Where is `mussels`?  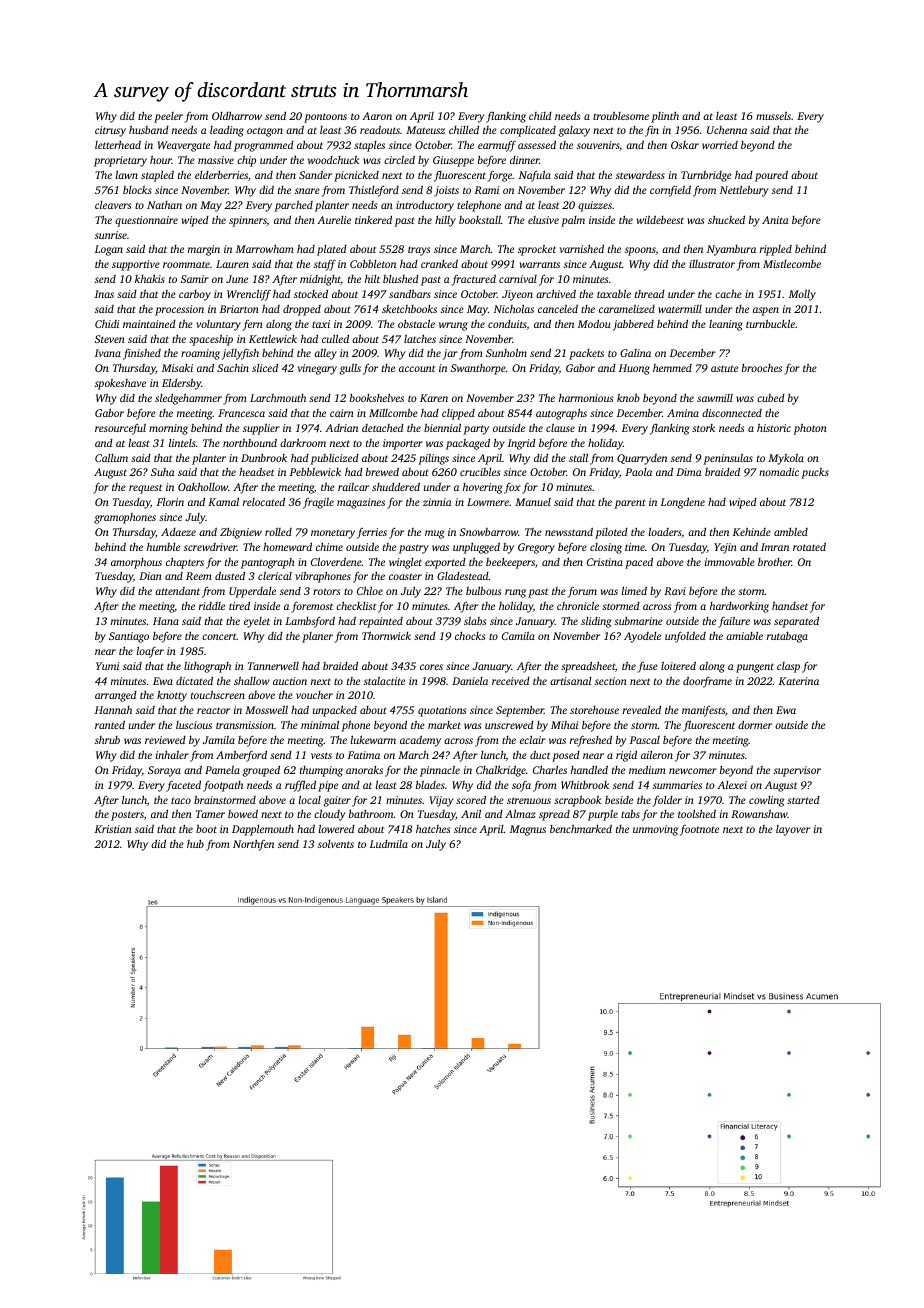
mussels is located at coordinates (773, 116).
